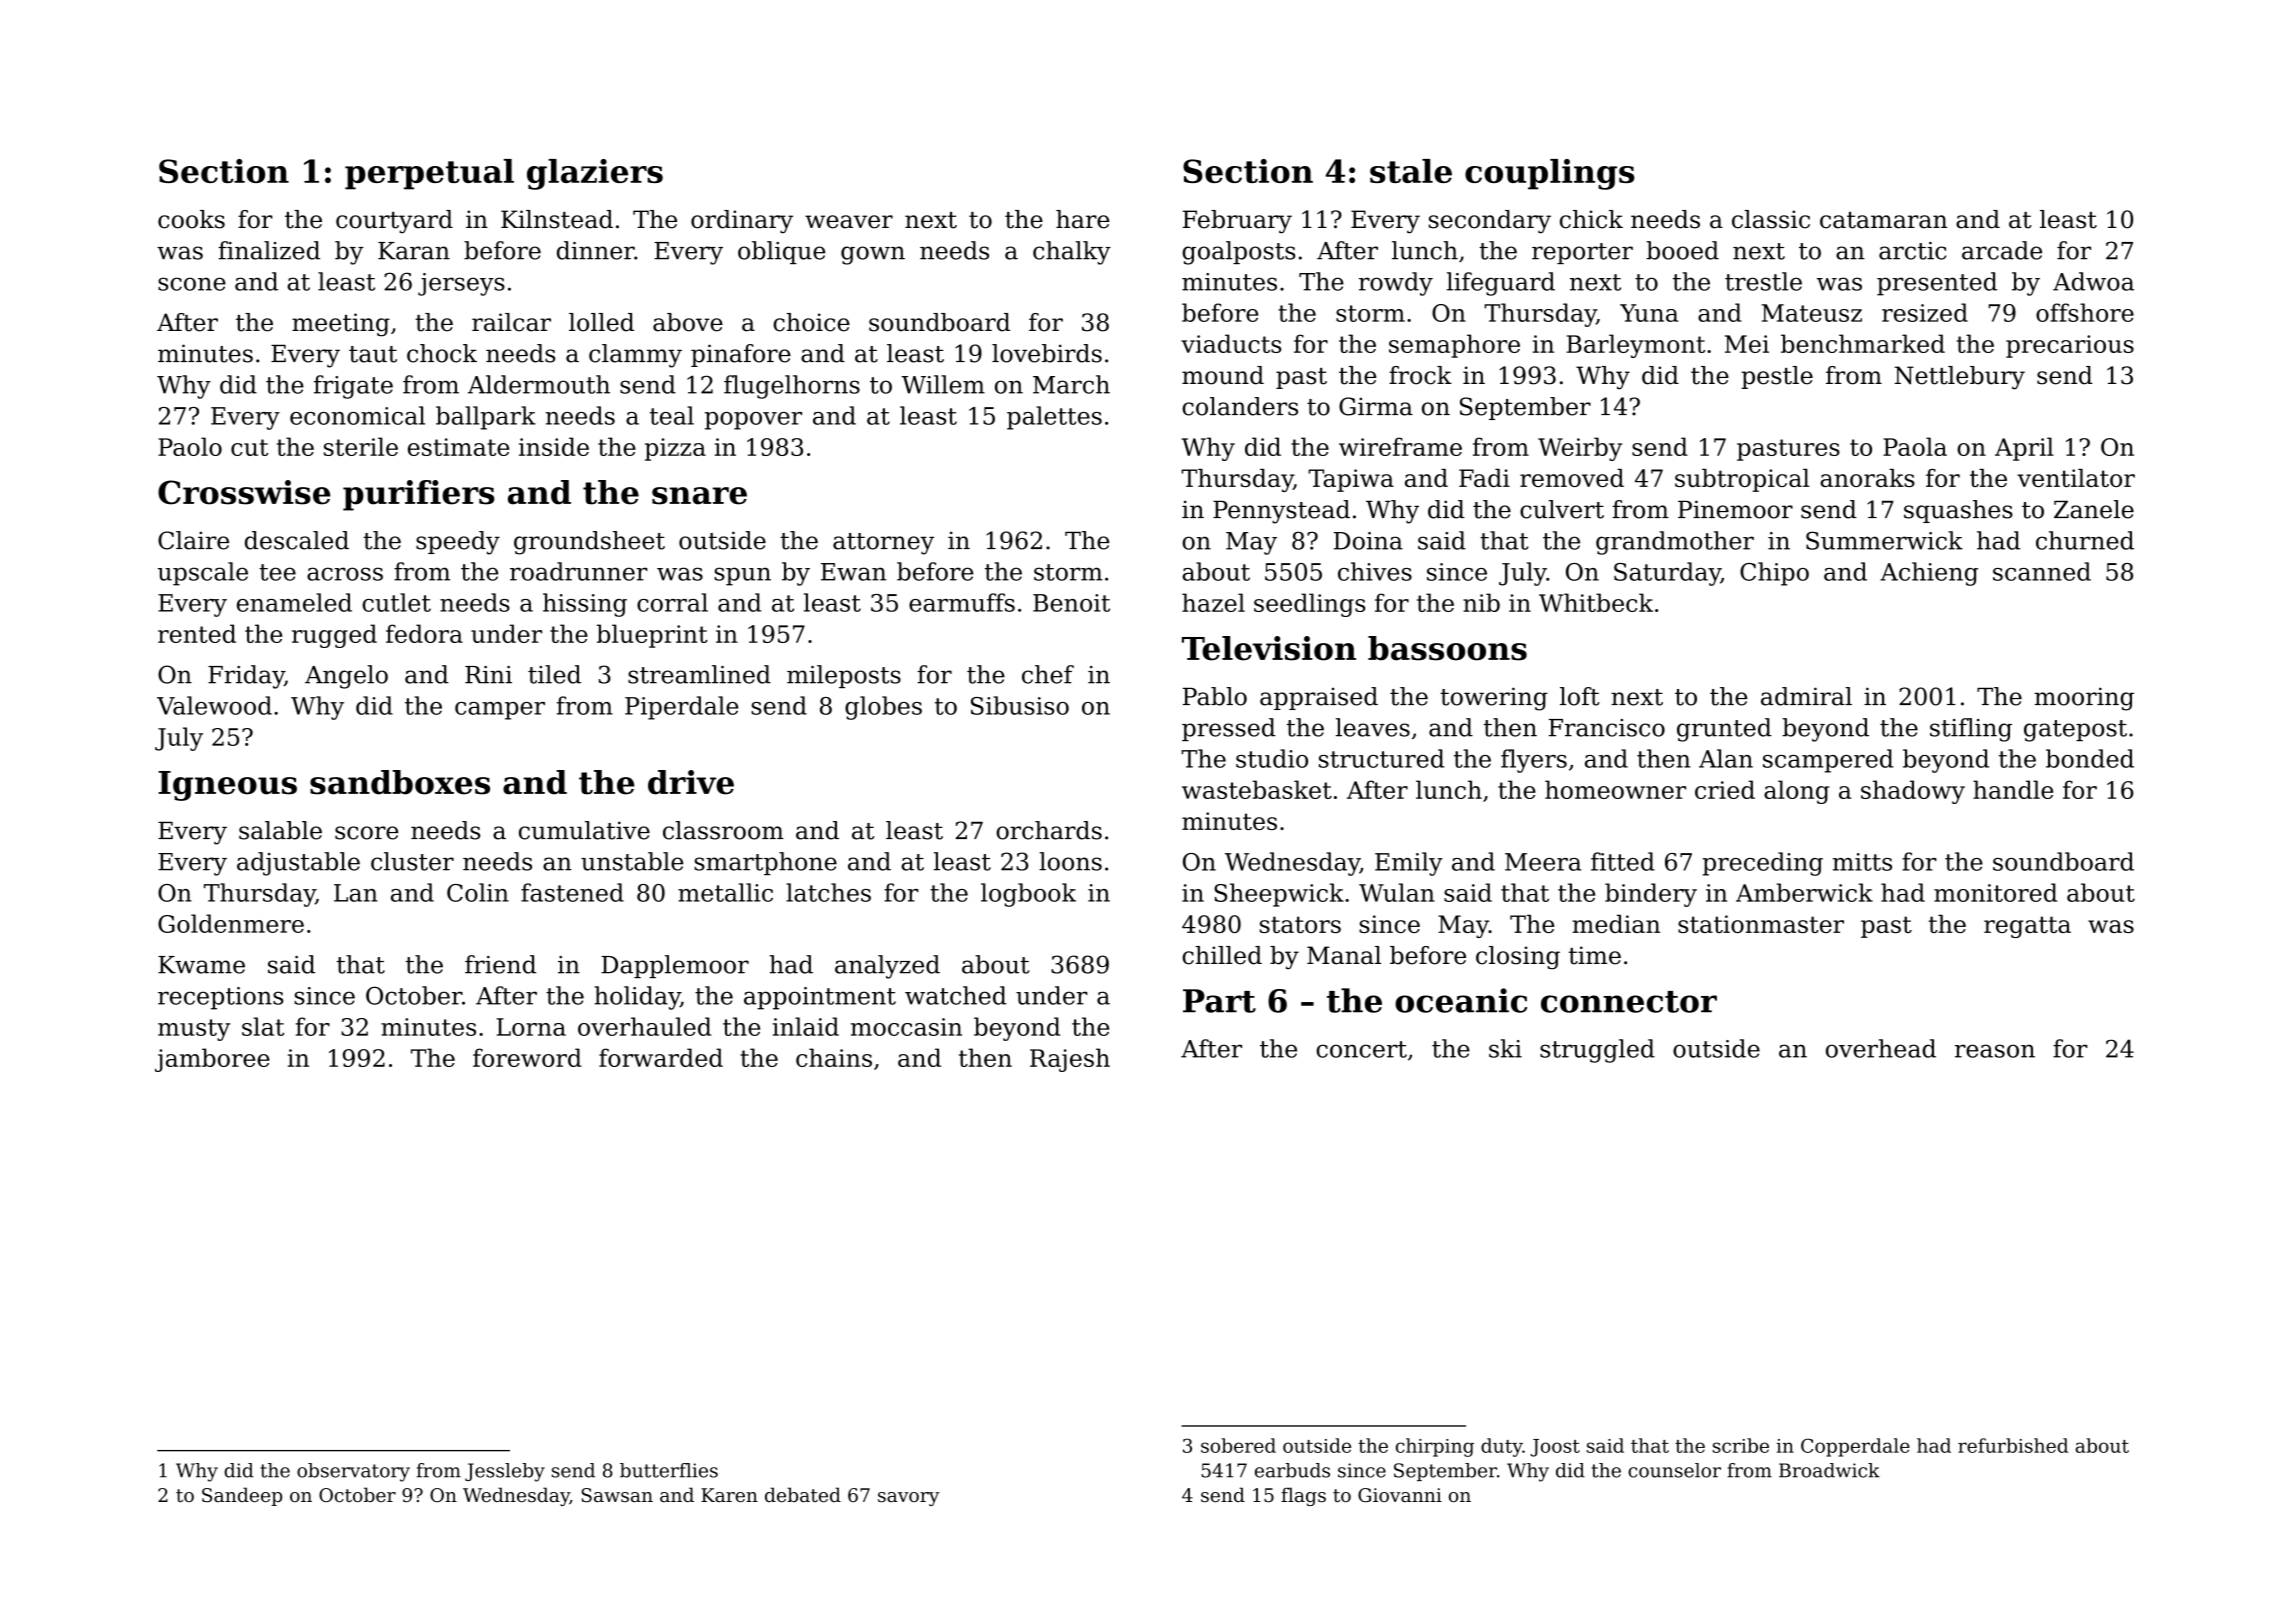 Image resolution: width=2292 pixels, height=1620 pixels. What do you see at coordinates (1725, 789) in the screenshot?
I see `cried` at bounding box center [1725, 789].
